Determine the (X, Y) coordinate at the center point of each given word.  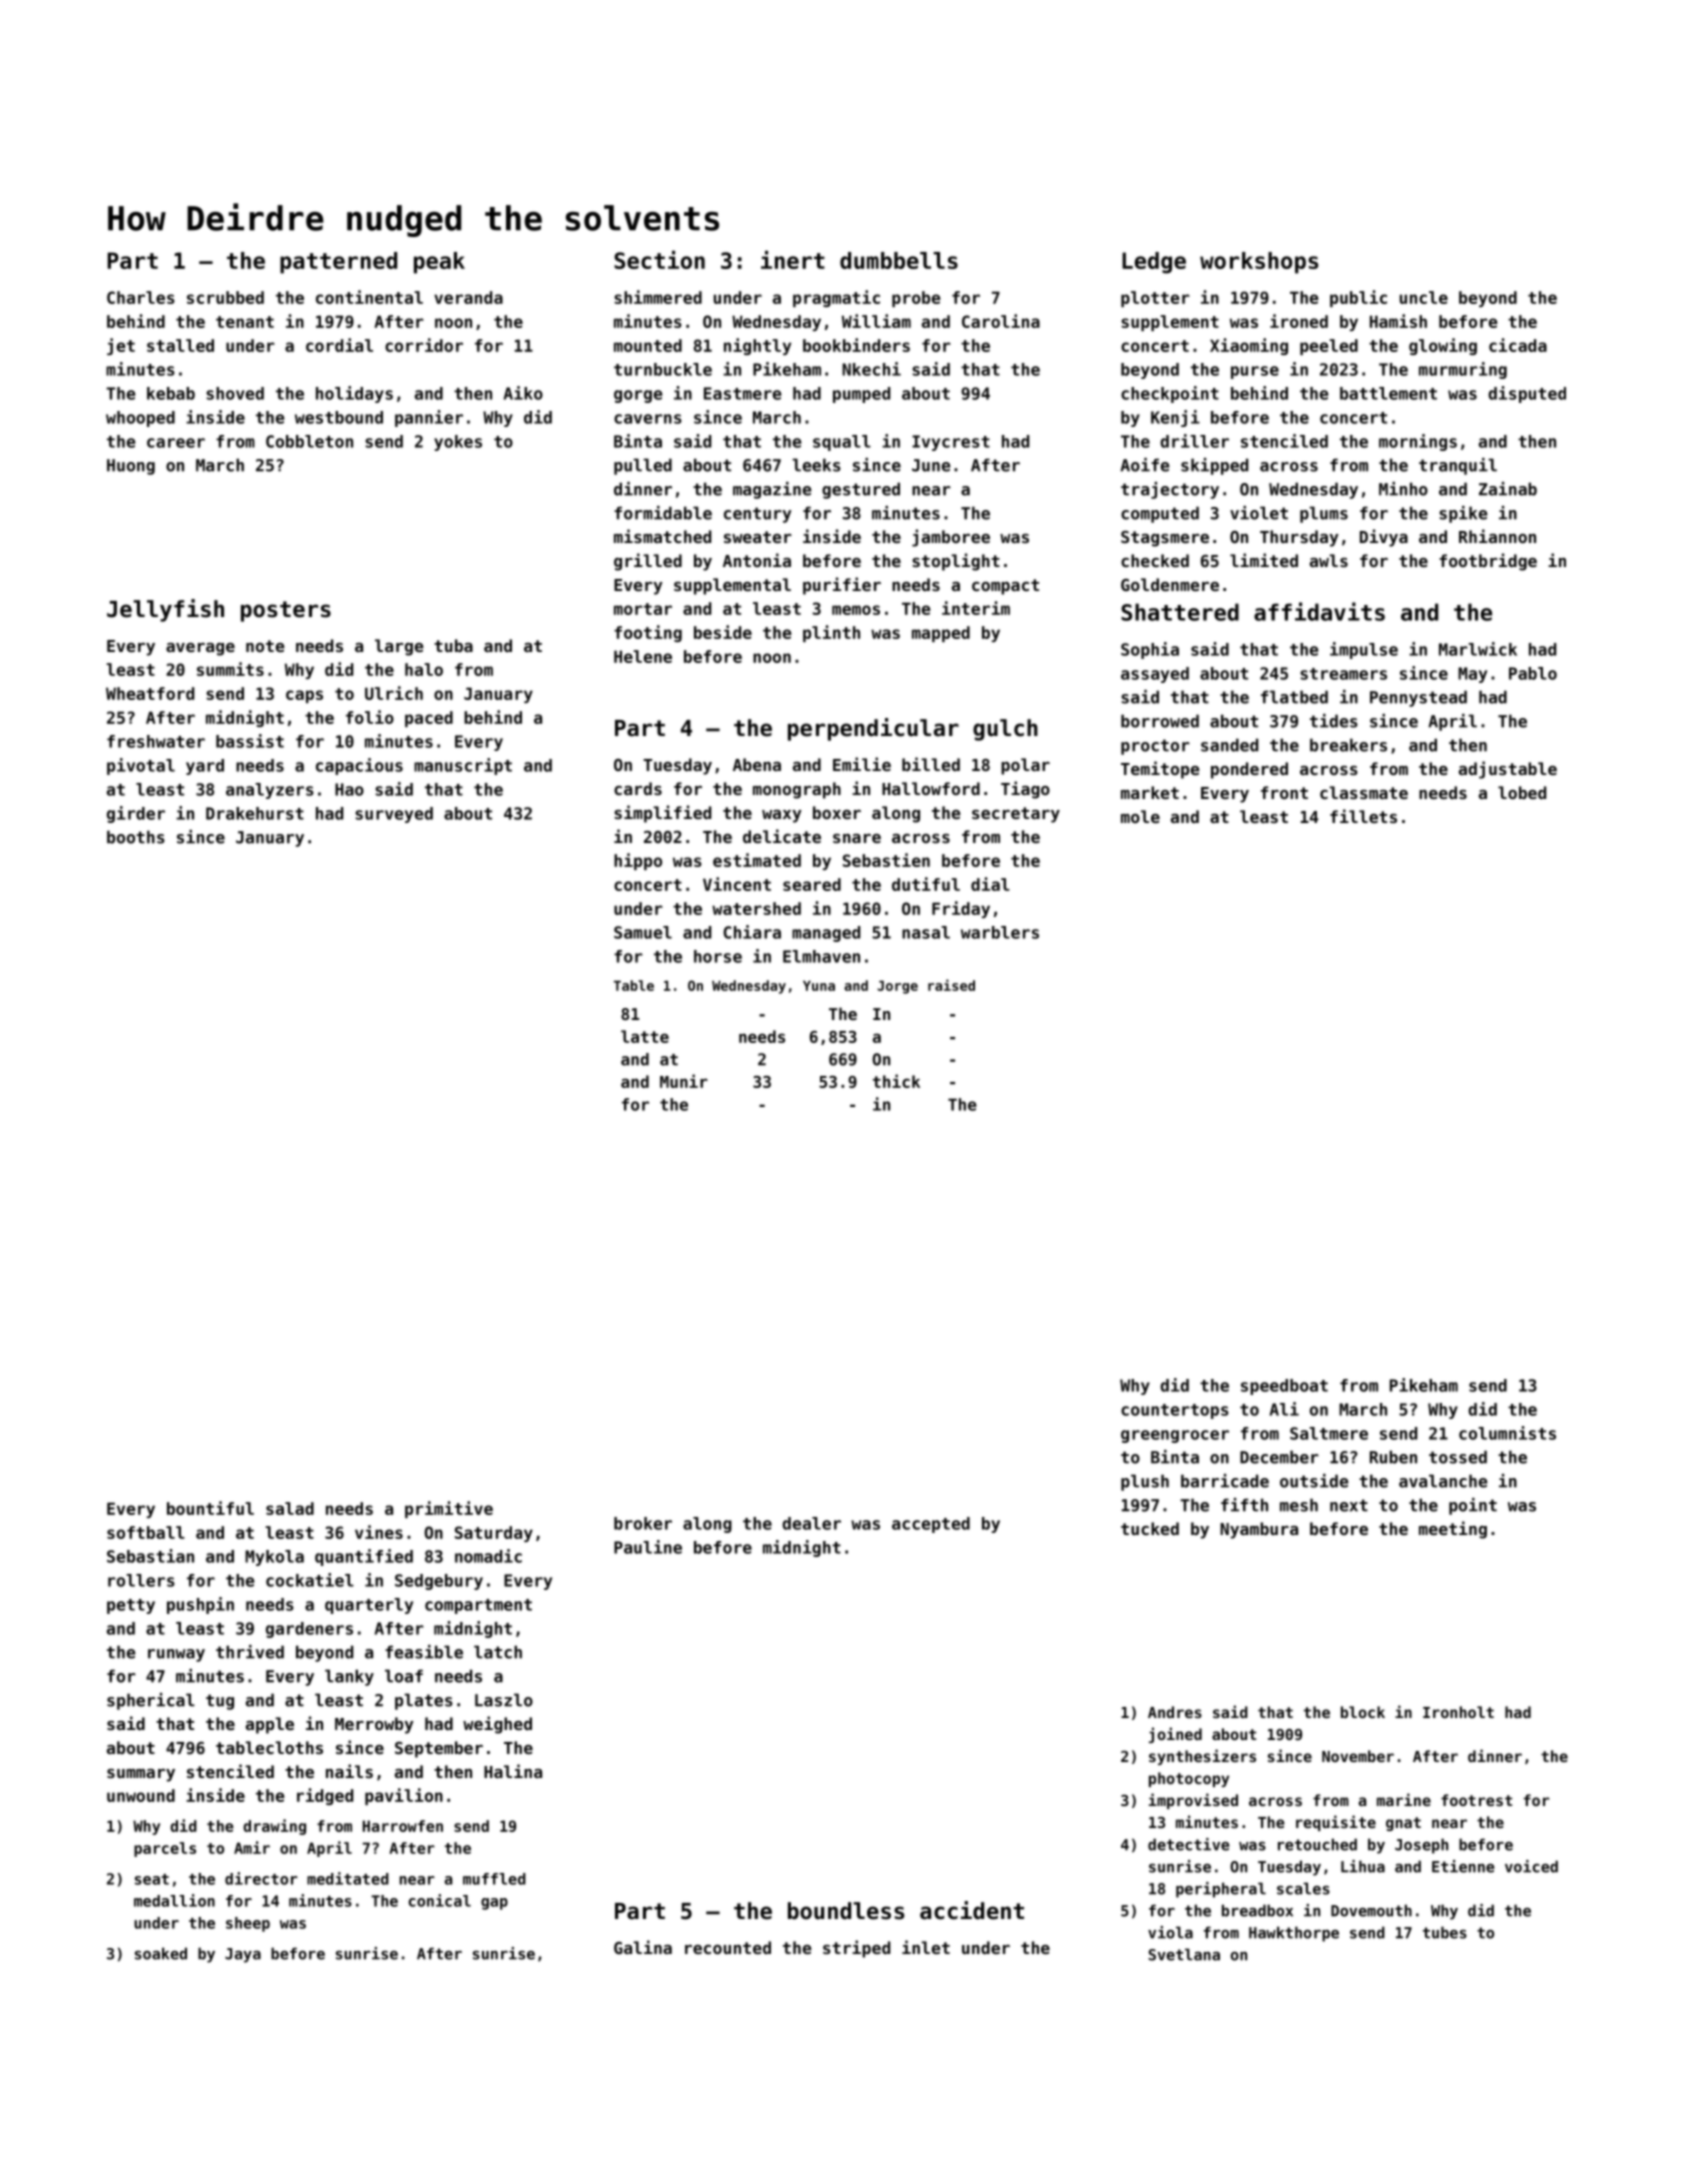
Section (659, 260)
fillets (1363, 816)
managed (826, 934)
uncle (1424, 297)
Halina (513, 1771)
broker (643, 1523)
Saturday (494, 1534)
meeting (1453, 1530)
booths (136, 837)
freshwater (156, 741)
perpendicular (873, 729)
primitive (449, 1509)
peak (439, 263)
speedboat (1284, 1387)
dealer (811, 1523)
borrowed (1160, 721)
